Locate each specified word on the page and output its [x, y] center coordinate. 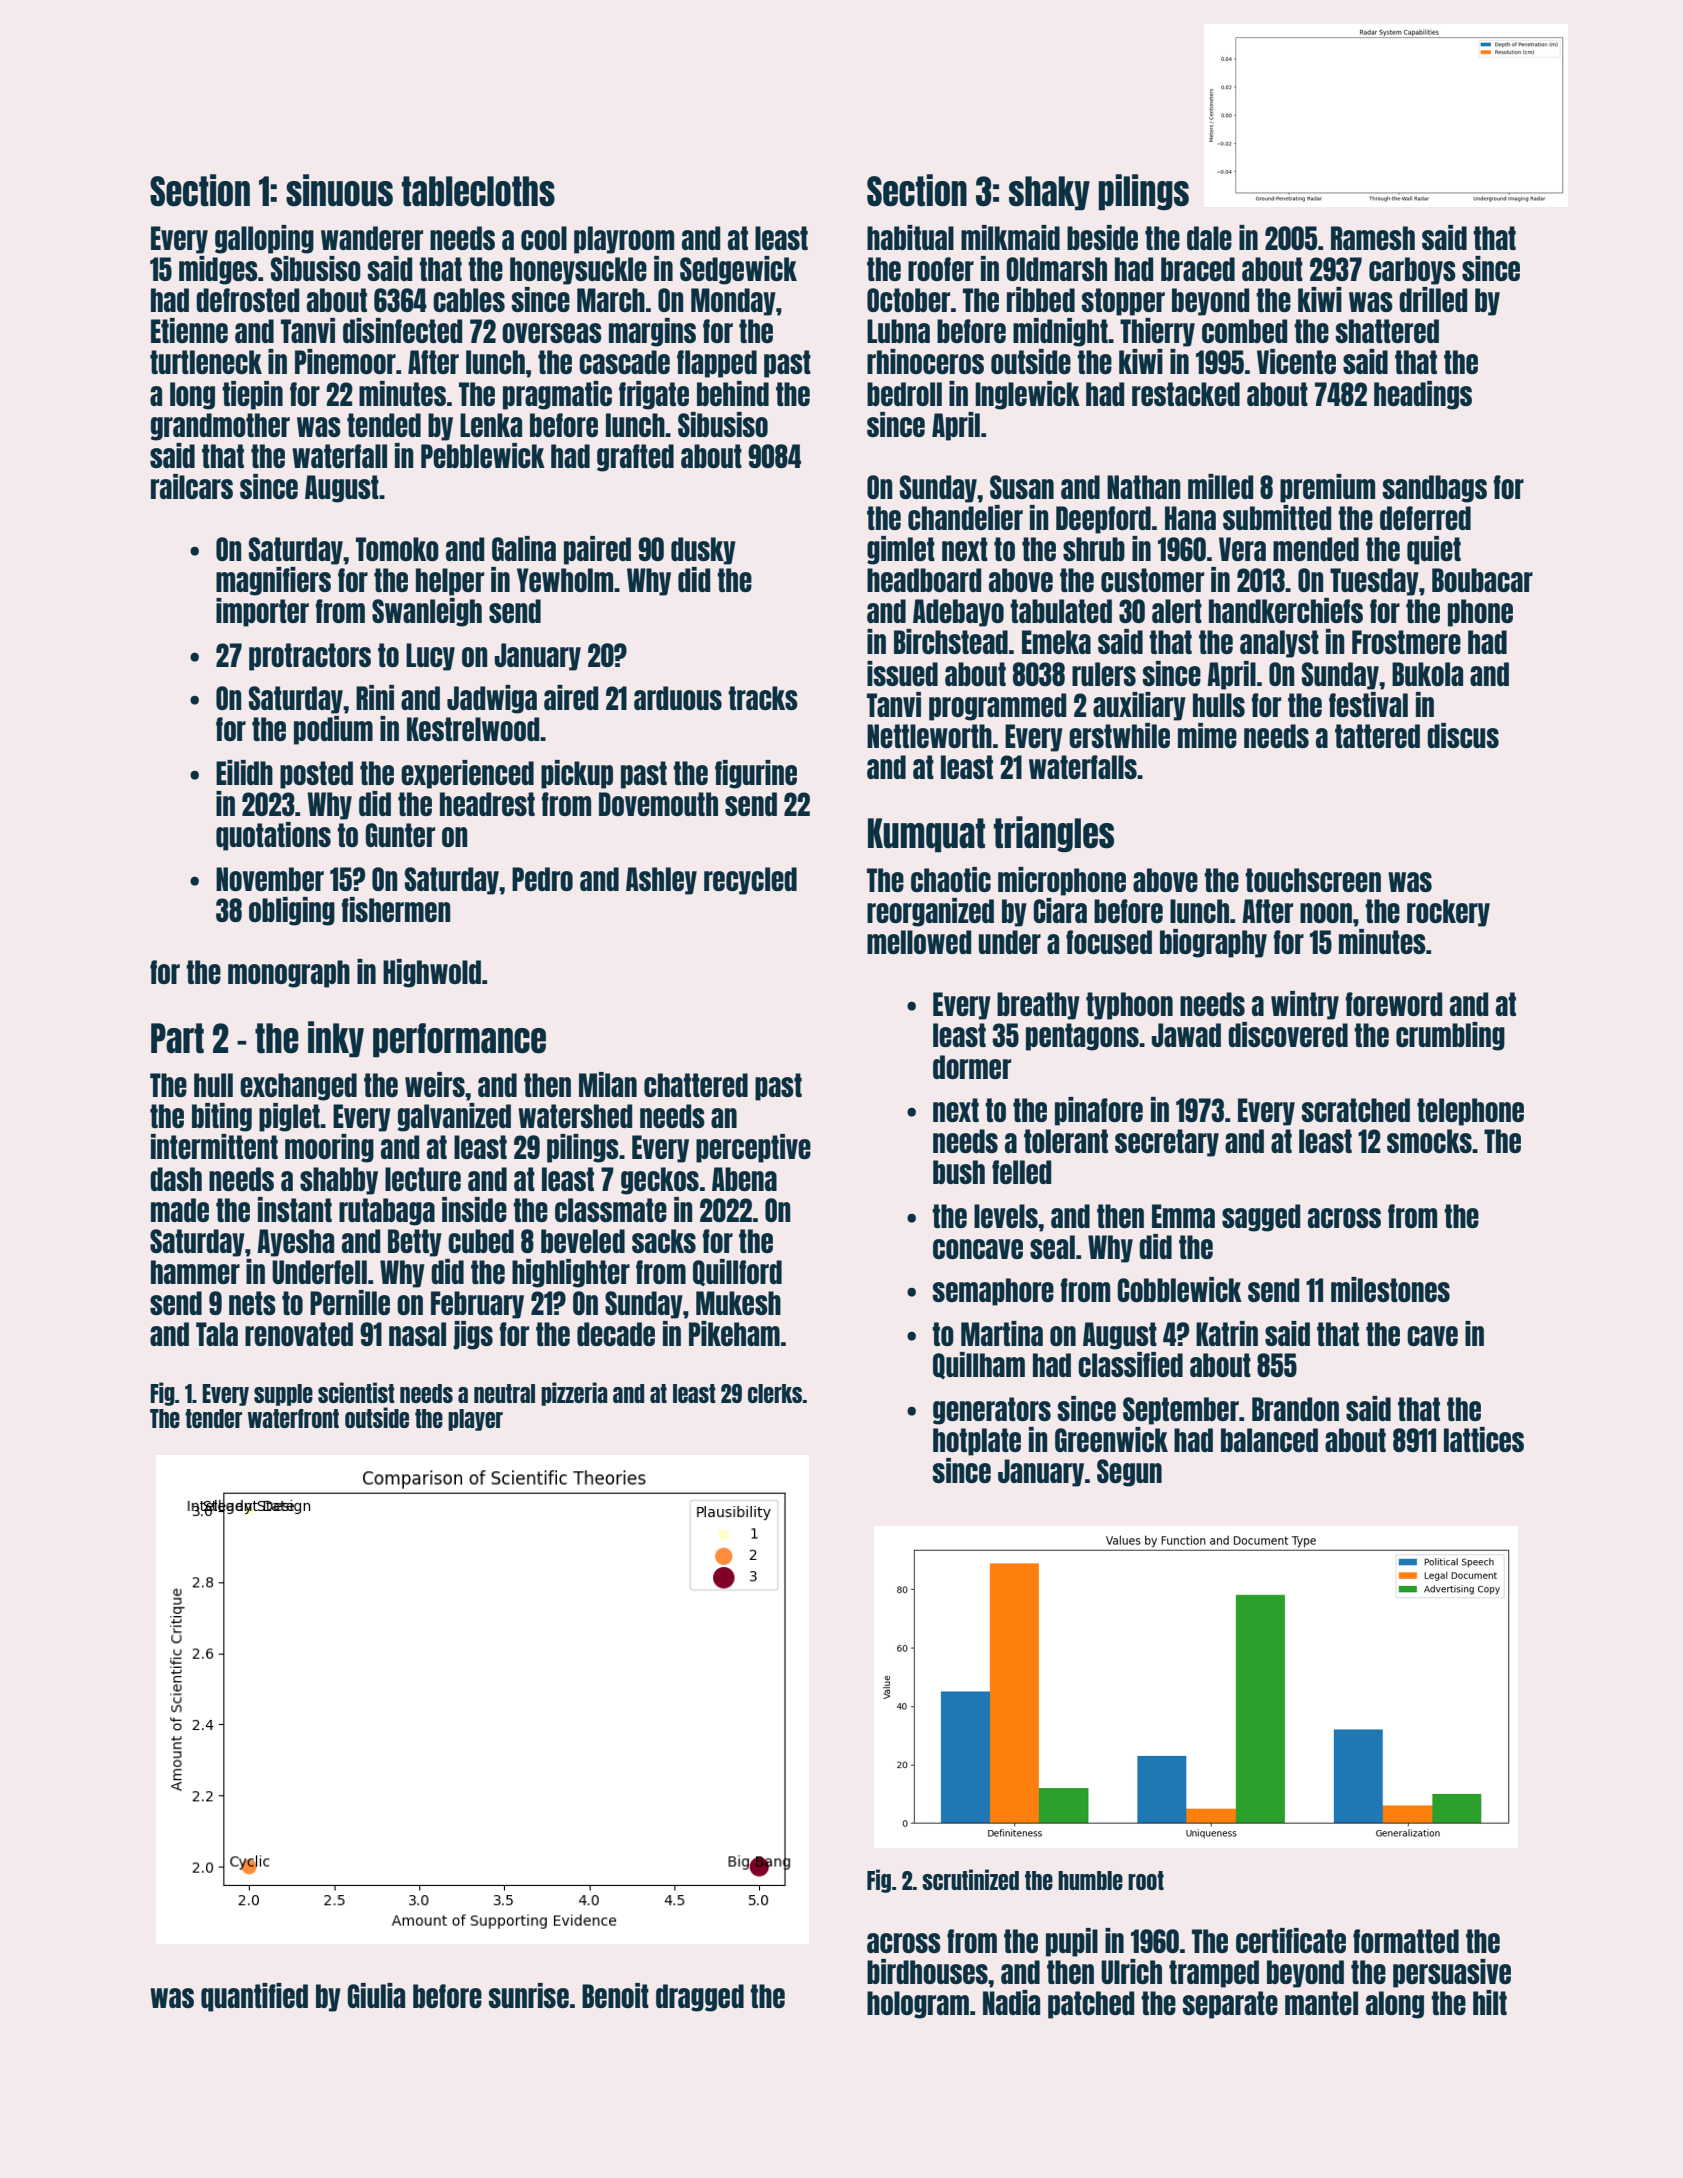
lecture [423, 1179]
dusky [703, 551]
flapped [717, 364]
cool [544, 238]
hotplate [977, 1442]
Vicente [1296, 361]
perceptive [753, 1148]
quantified [254, 1997]
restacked [1186, 394]
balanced [1269, 1440]
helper [450, 582]
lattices [1484, 1439]
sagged [1261, 1218]
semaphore [993, 1292]
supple [283, 1395]
